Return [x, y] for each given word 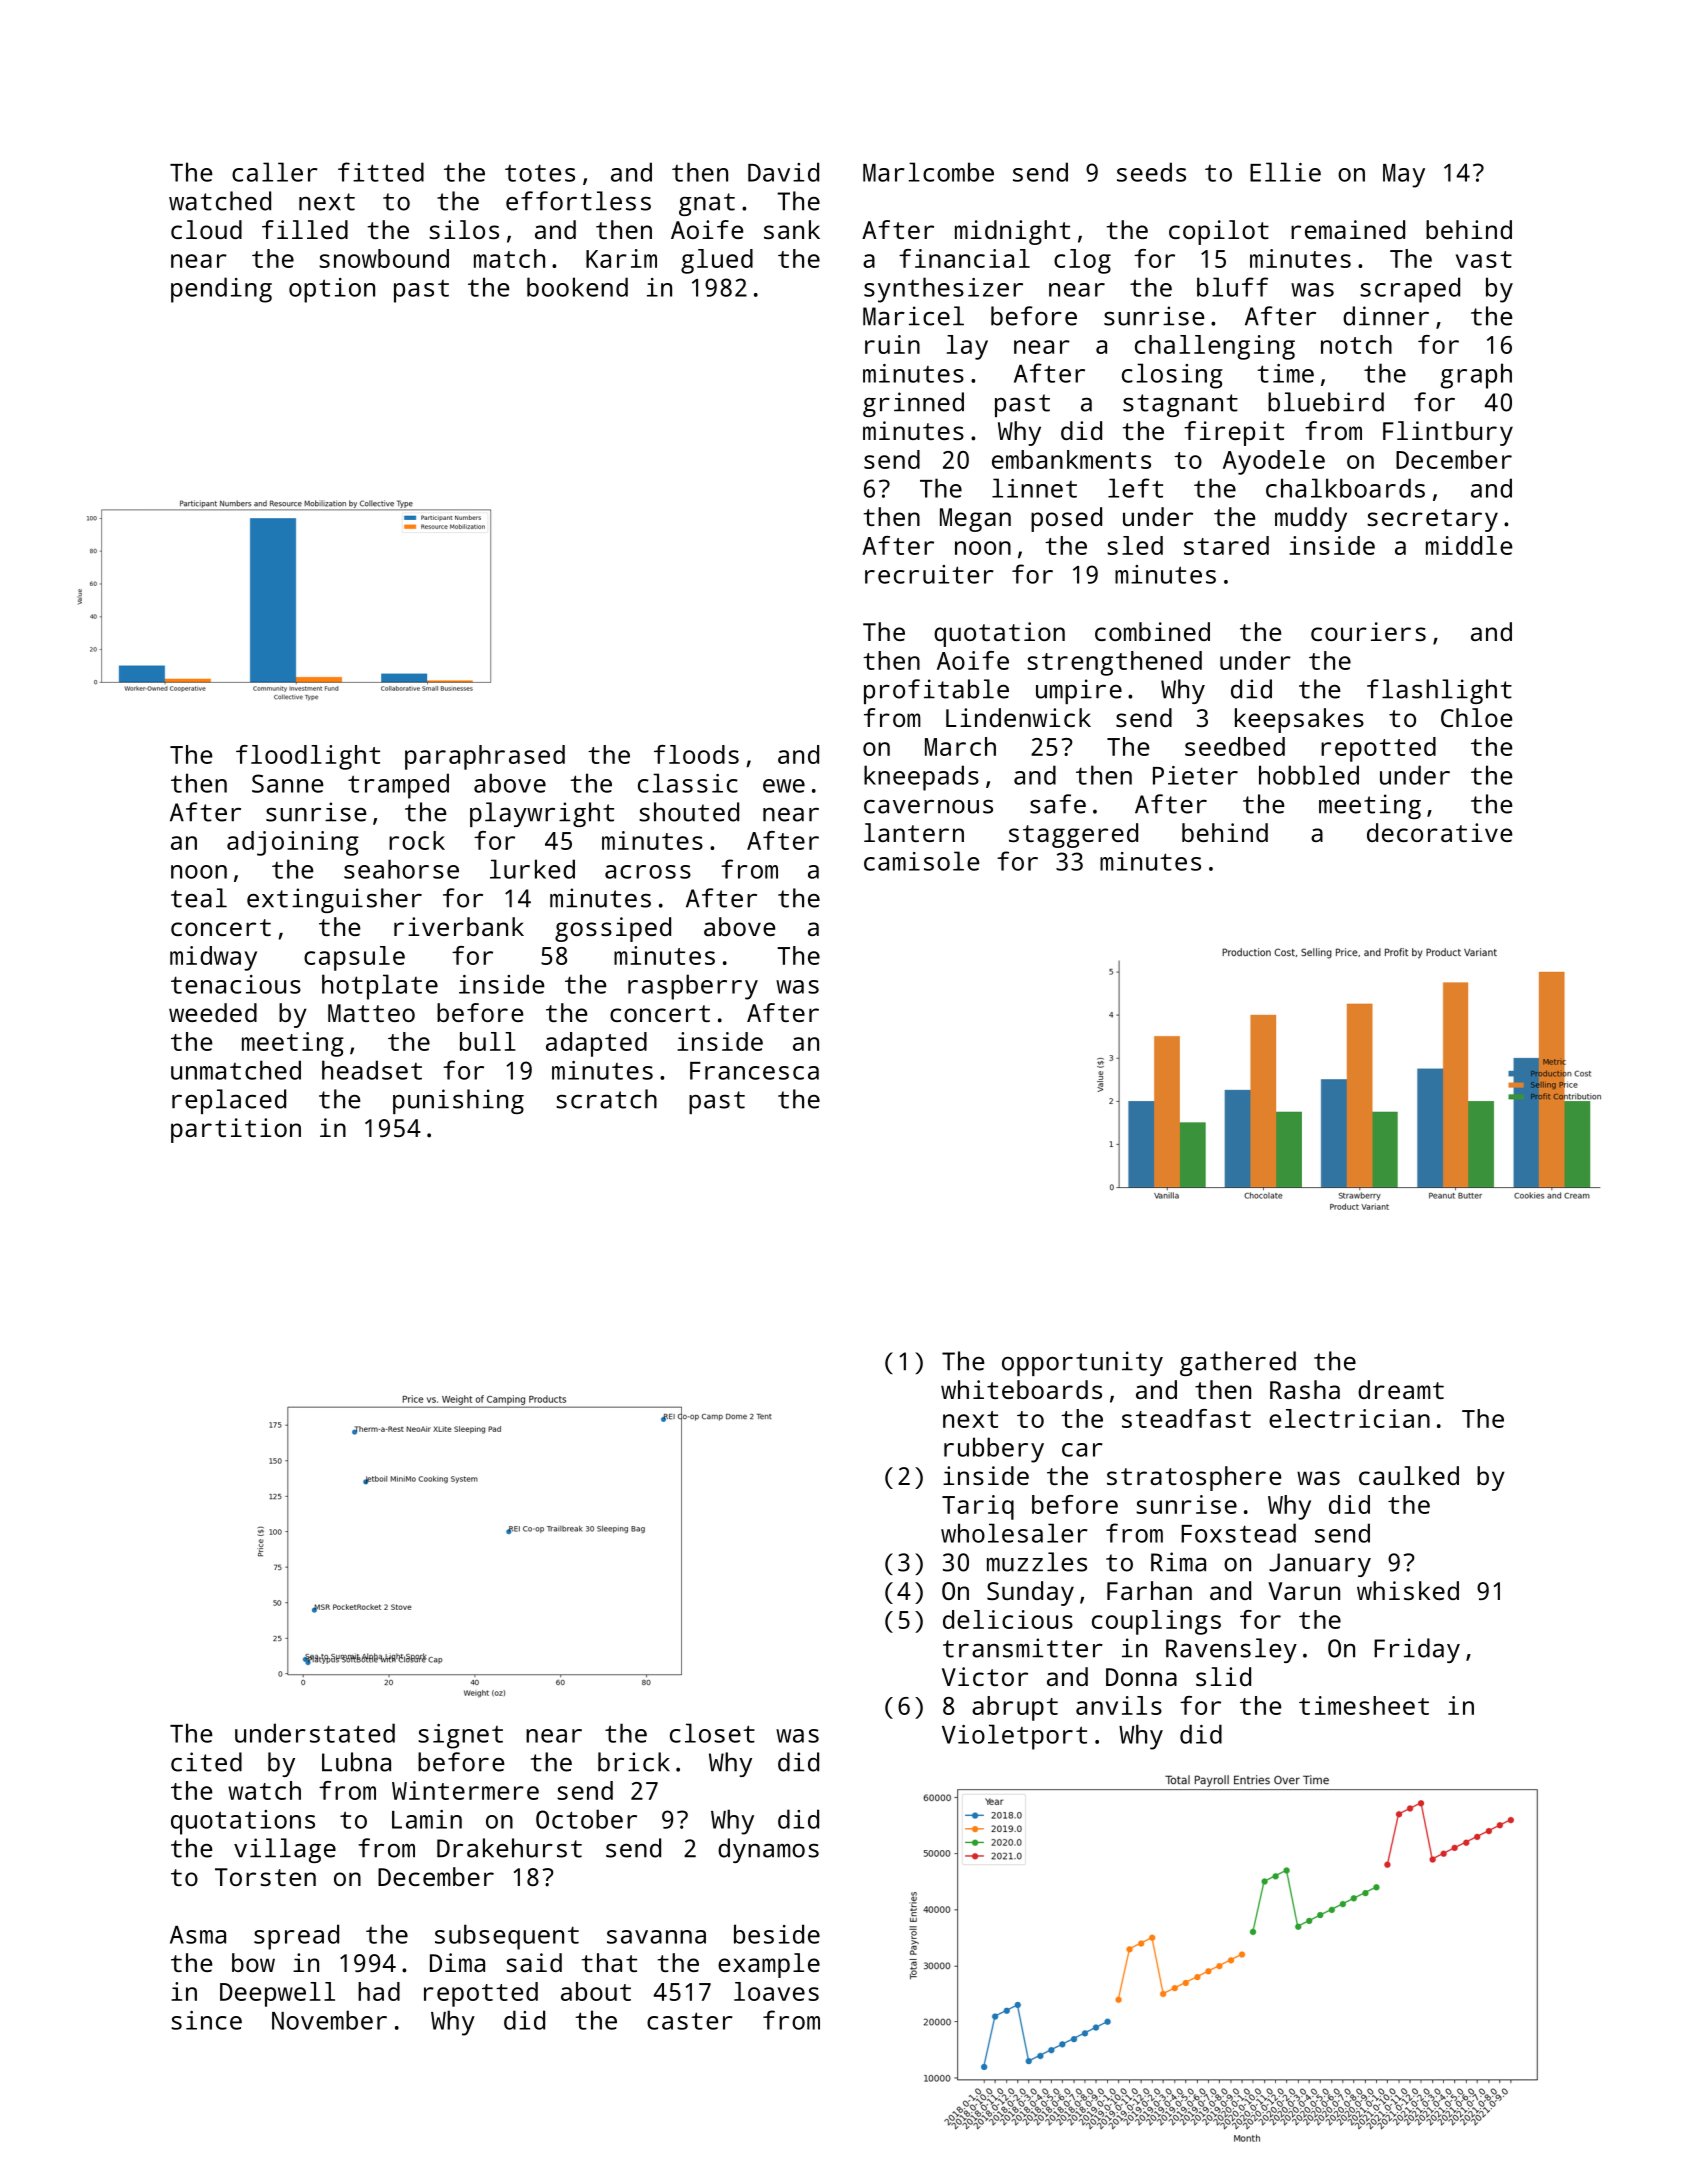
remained [1348, 229]
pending [221, 290]
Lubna [356, 1762]
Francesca [754, 1071]
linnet [1034, 488]
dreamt [1401, 1389]
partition [236, 1130]
